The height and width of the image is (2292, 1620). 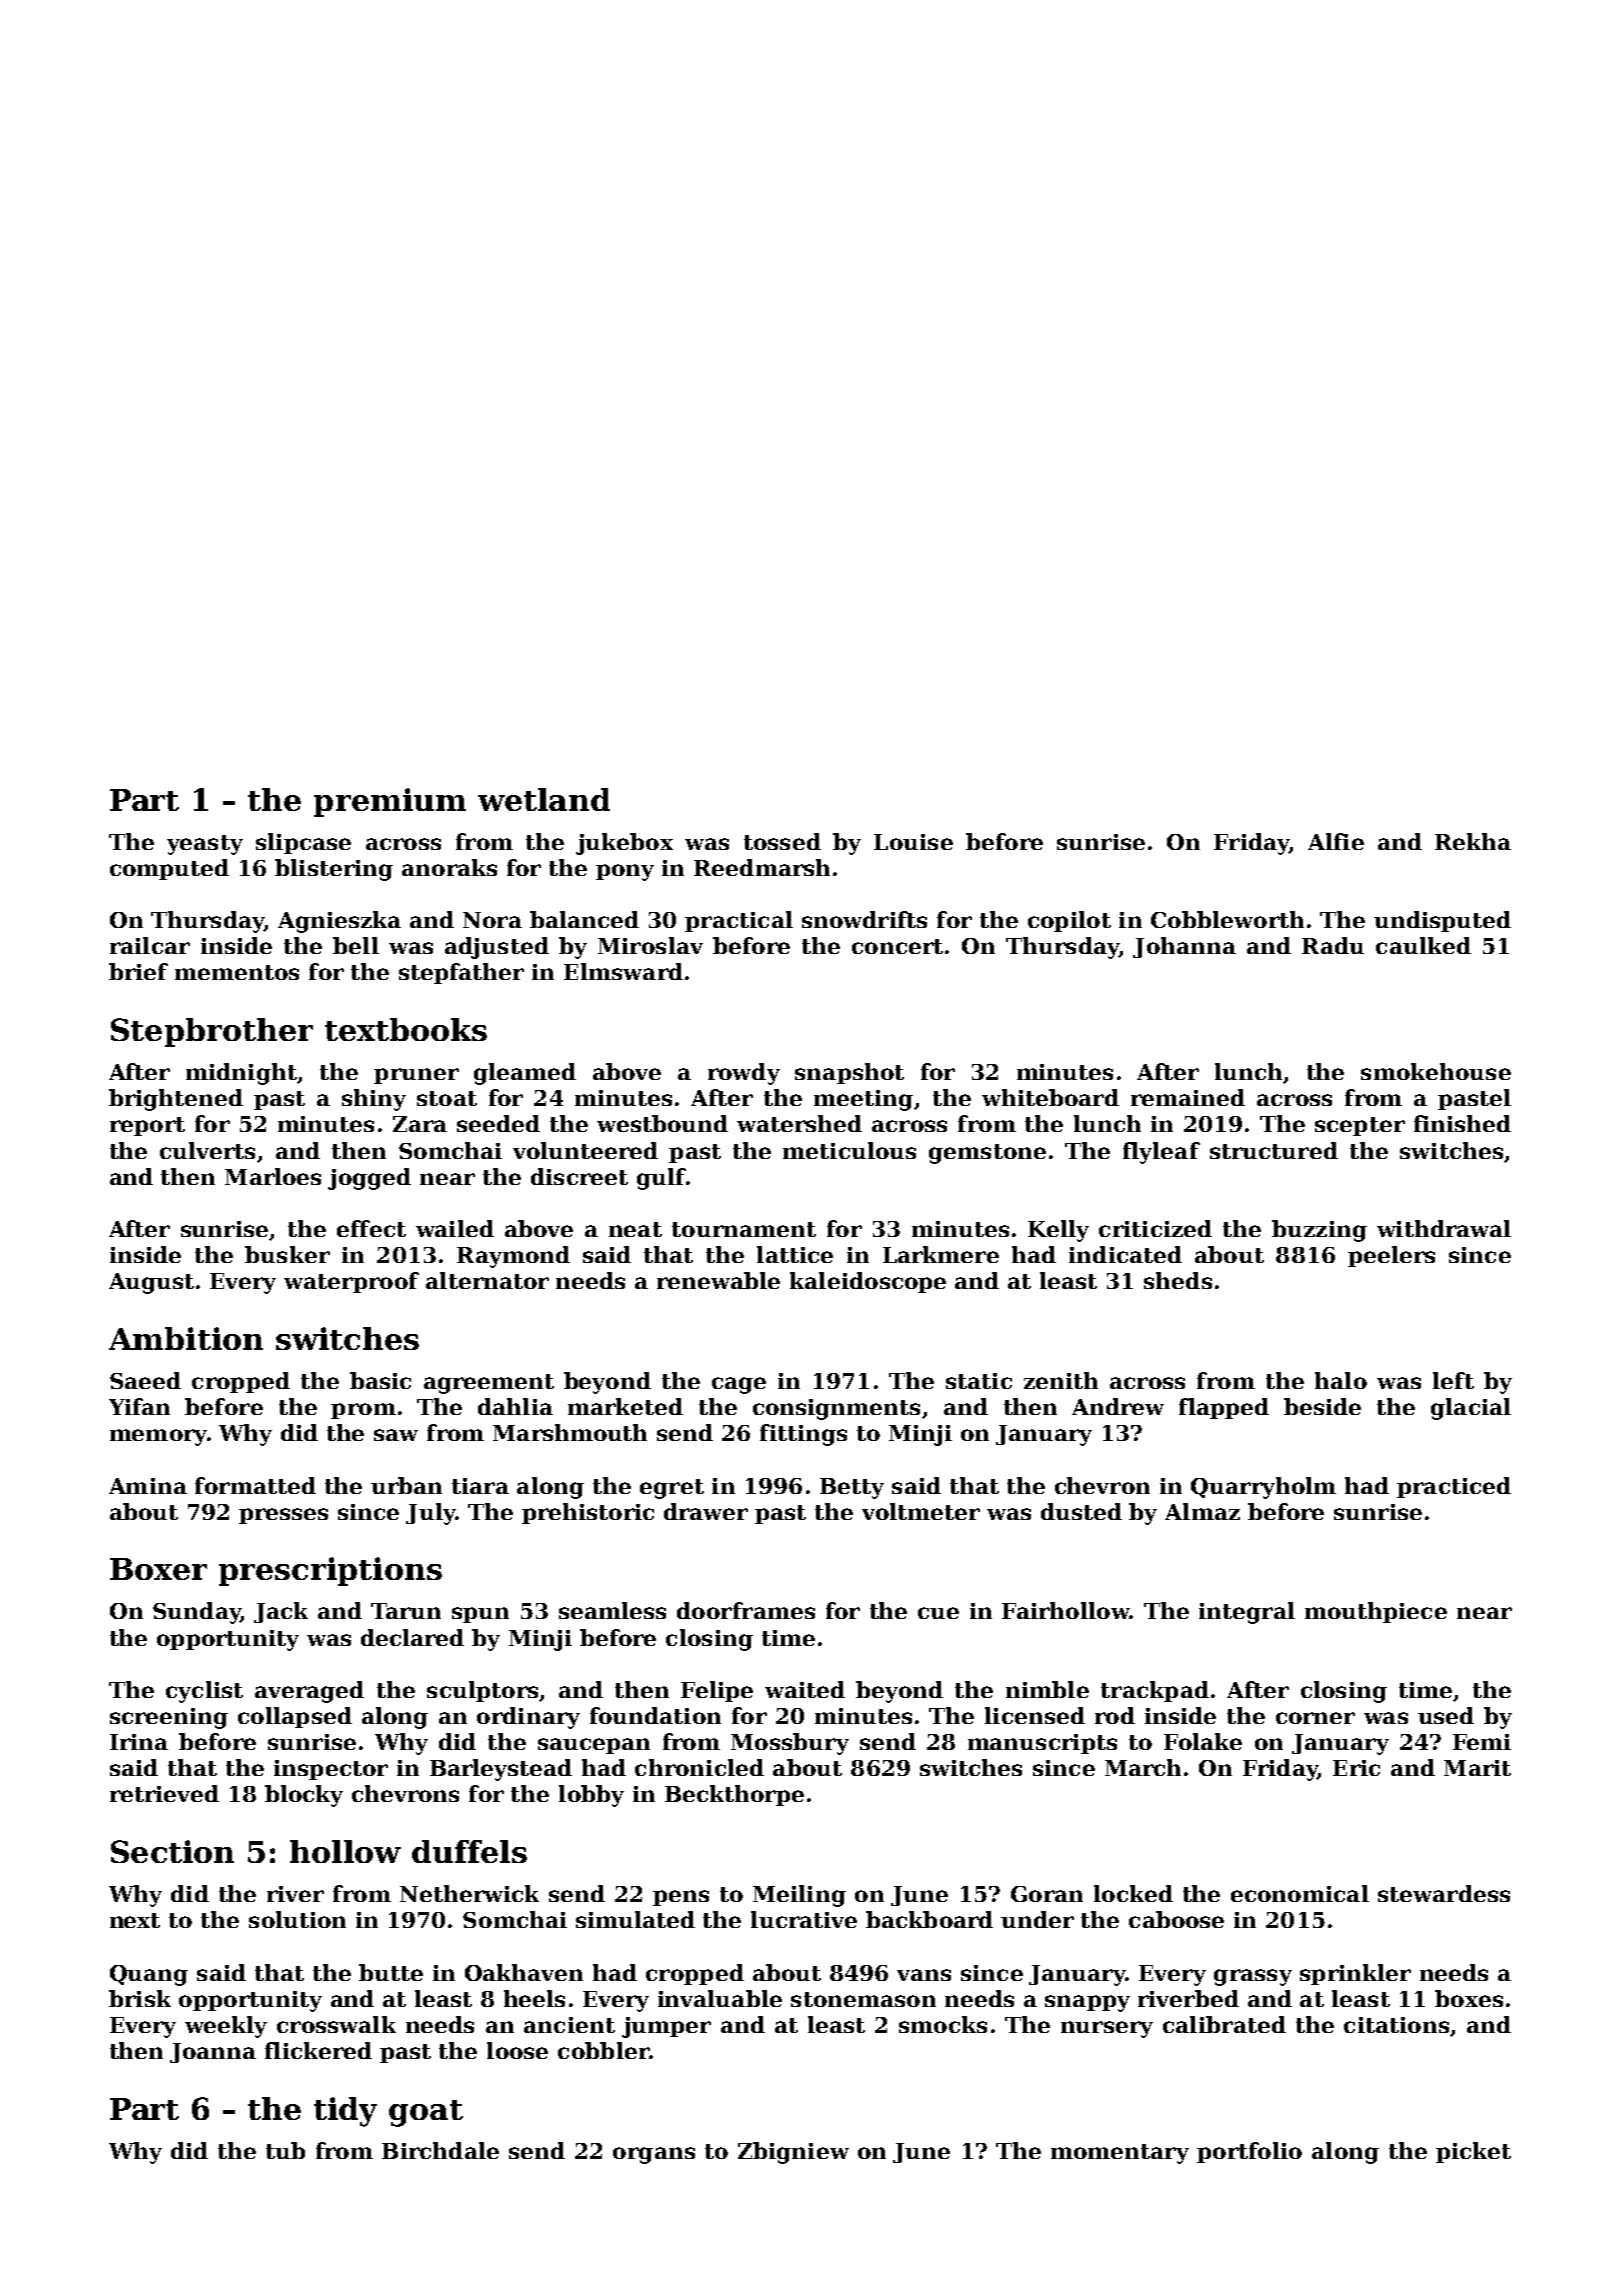 I want to click on Johanna, so click(x=1184, y=947).
